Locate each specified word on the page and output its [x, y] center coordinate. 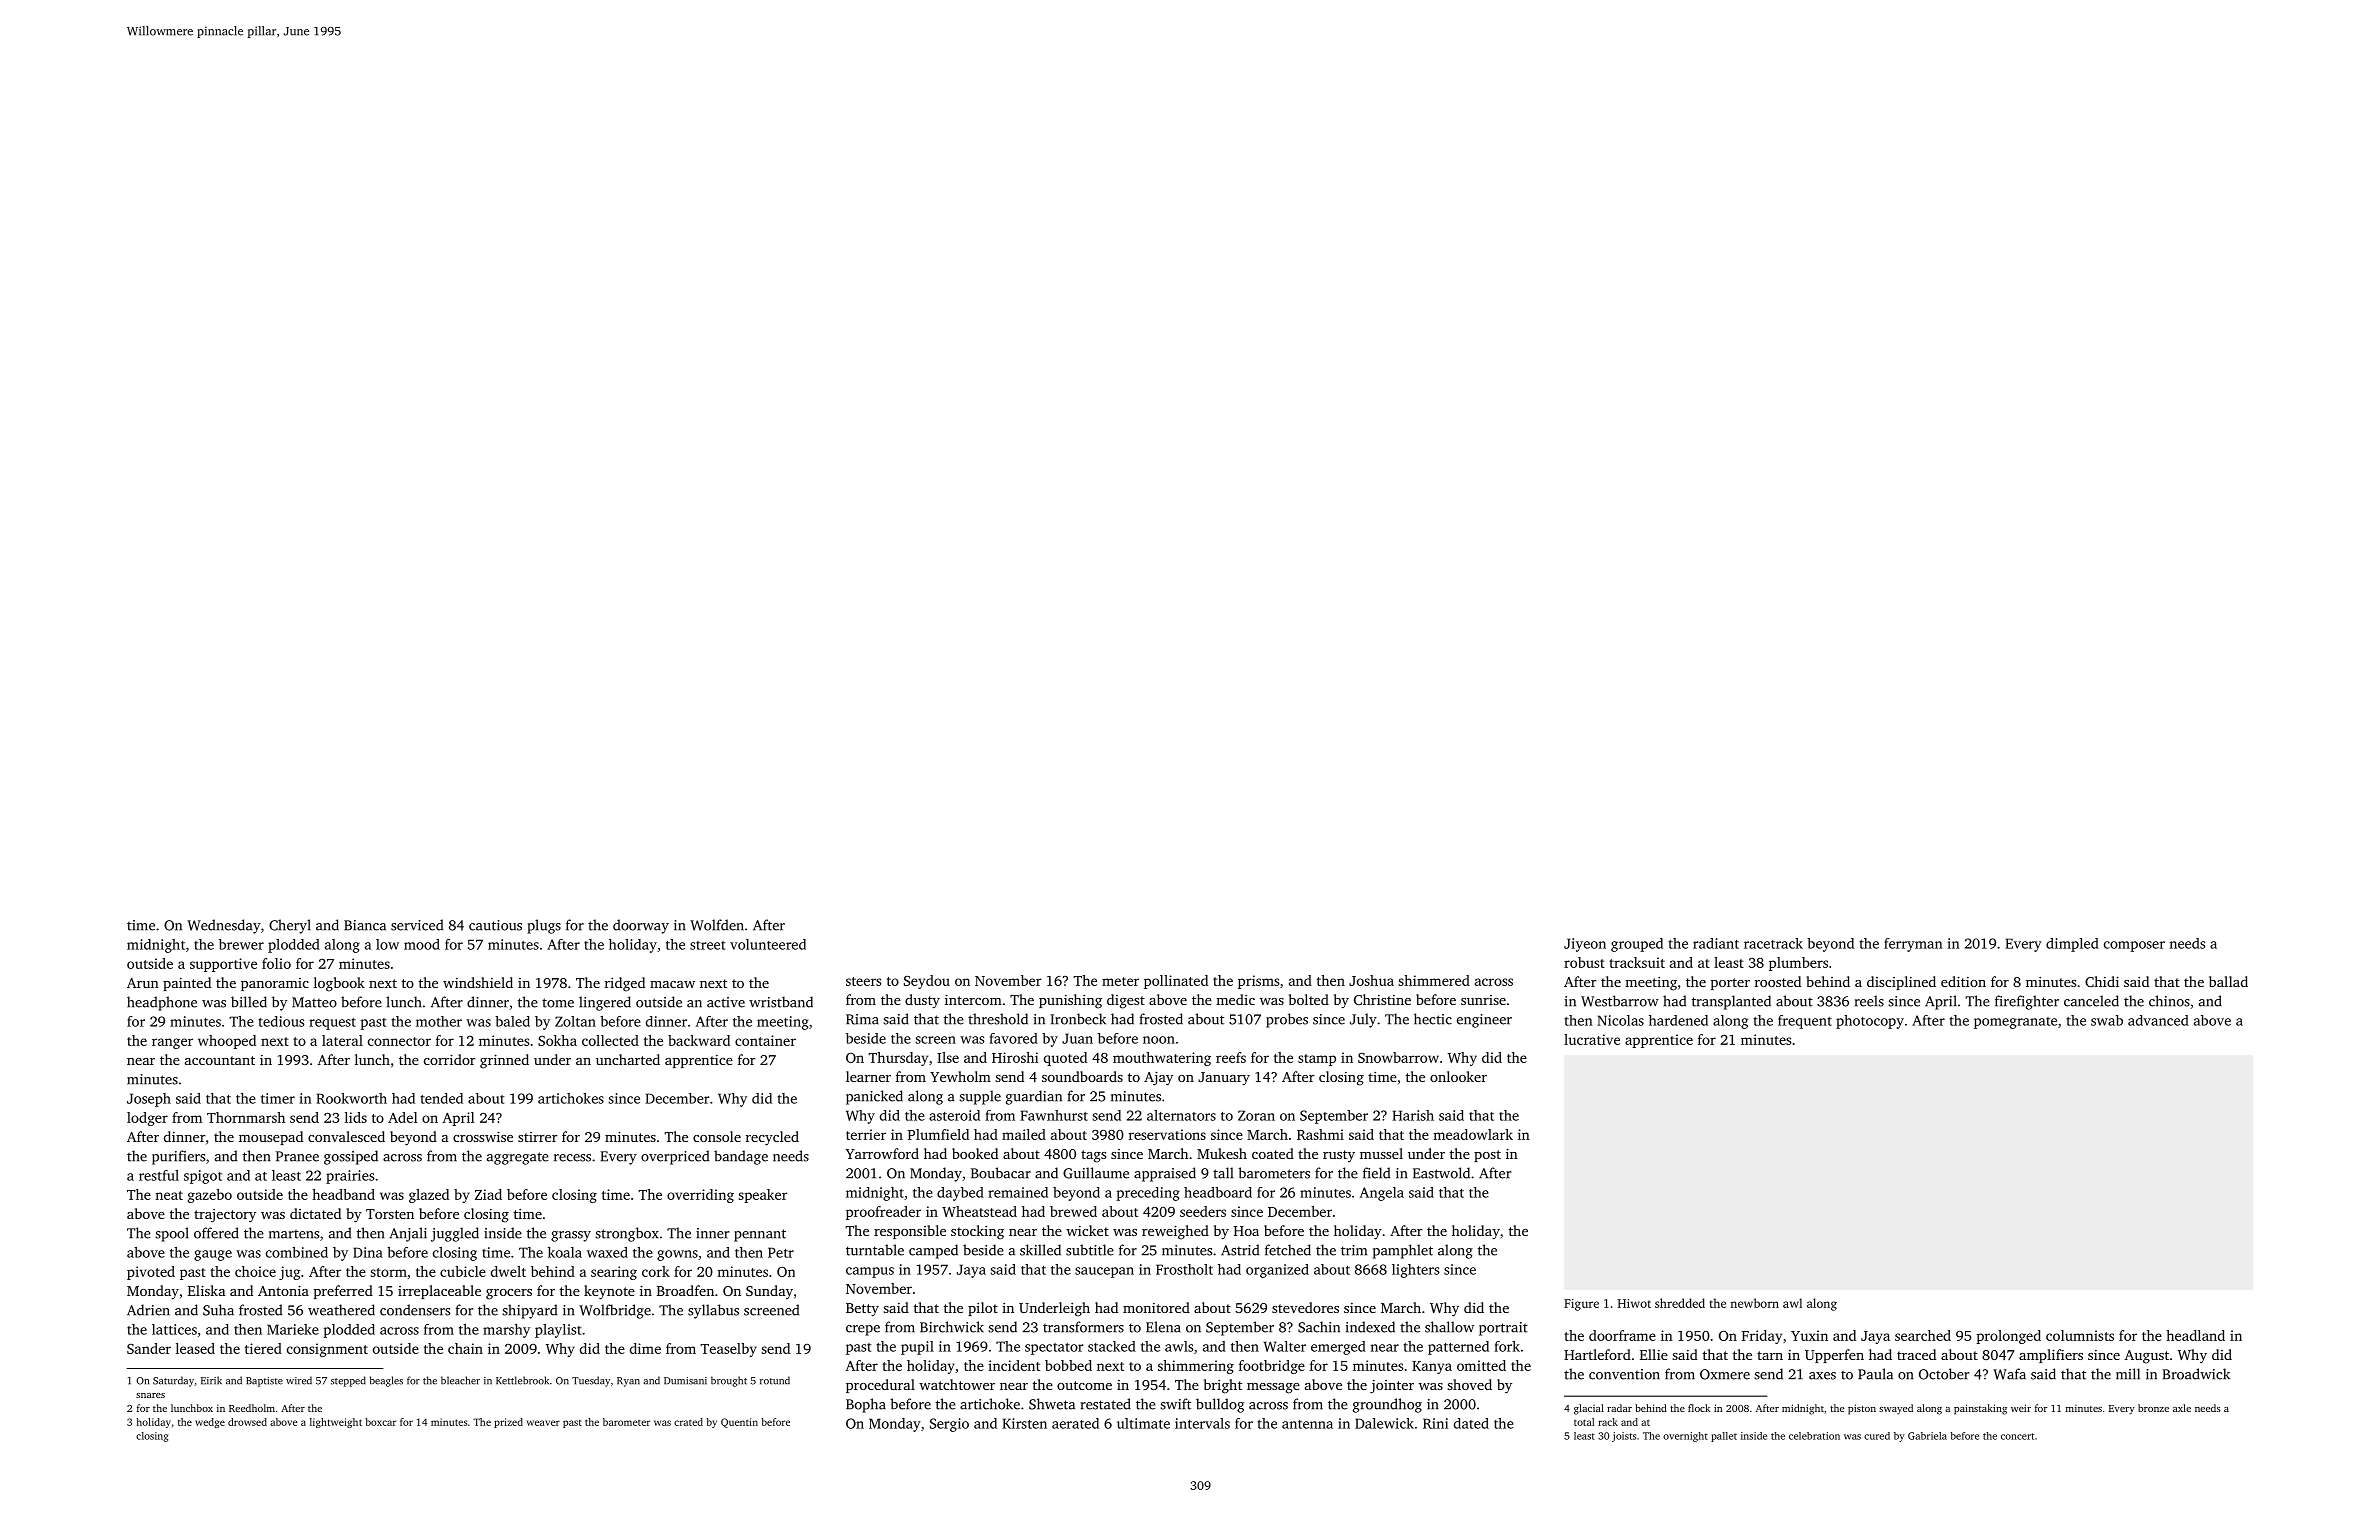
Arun [143, 983]
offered [216, 1233]
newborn [1754, 1303]
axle [2182, 1408]
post [1487, 1156]
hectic [1433, 1019]
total [1584, 1422]
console [717, 1136]
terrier [866, 1134]
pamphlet [1403, 1251]
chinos [2169, 1001]
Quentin [739, 1423]
